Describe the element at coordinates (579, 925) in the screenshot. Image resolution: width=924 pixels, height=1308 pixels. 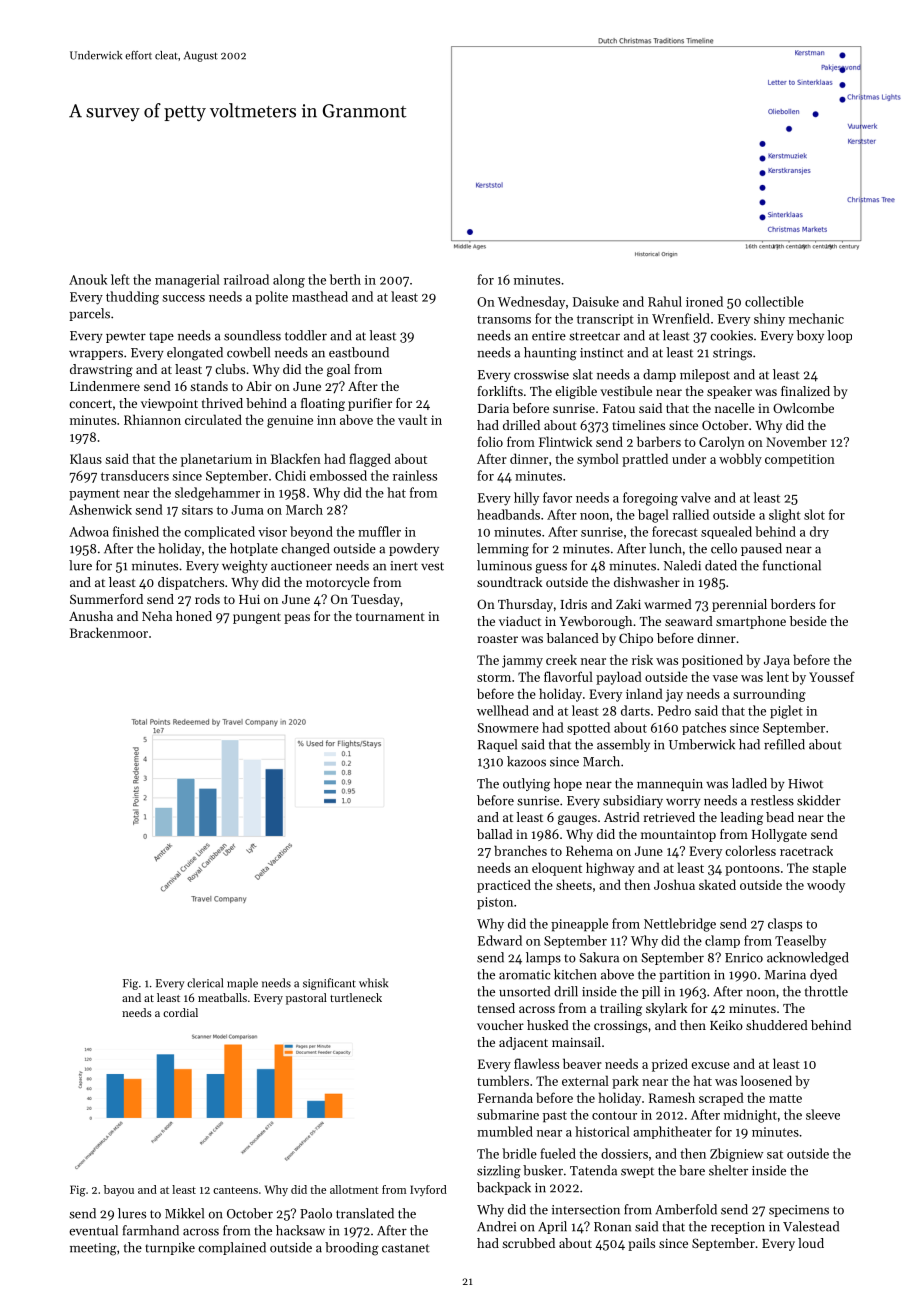
I see `pineapple` at that location.
